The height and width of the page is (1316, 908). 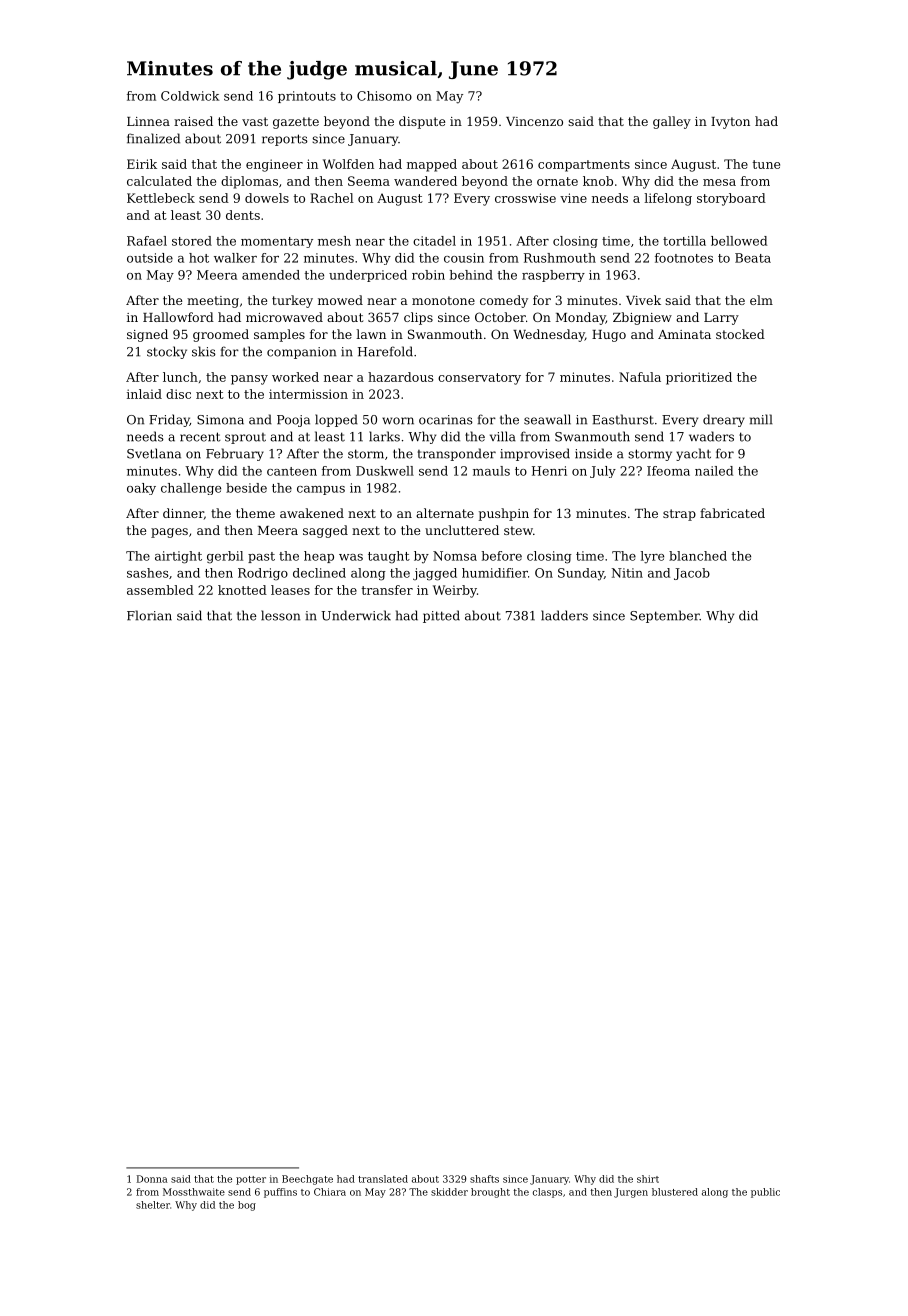 What do you see at coordinates (152, 1179) in the page?
I see `Donna` at bounding box center [152, 1179].
